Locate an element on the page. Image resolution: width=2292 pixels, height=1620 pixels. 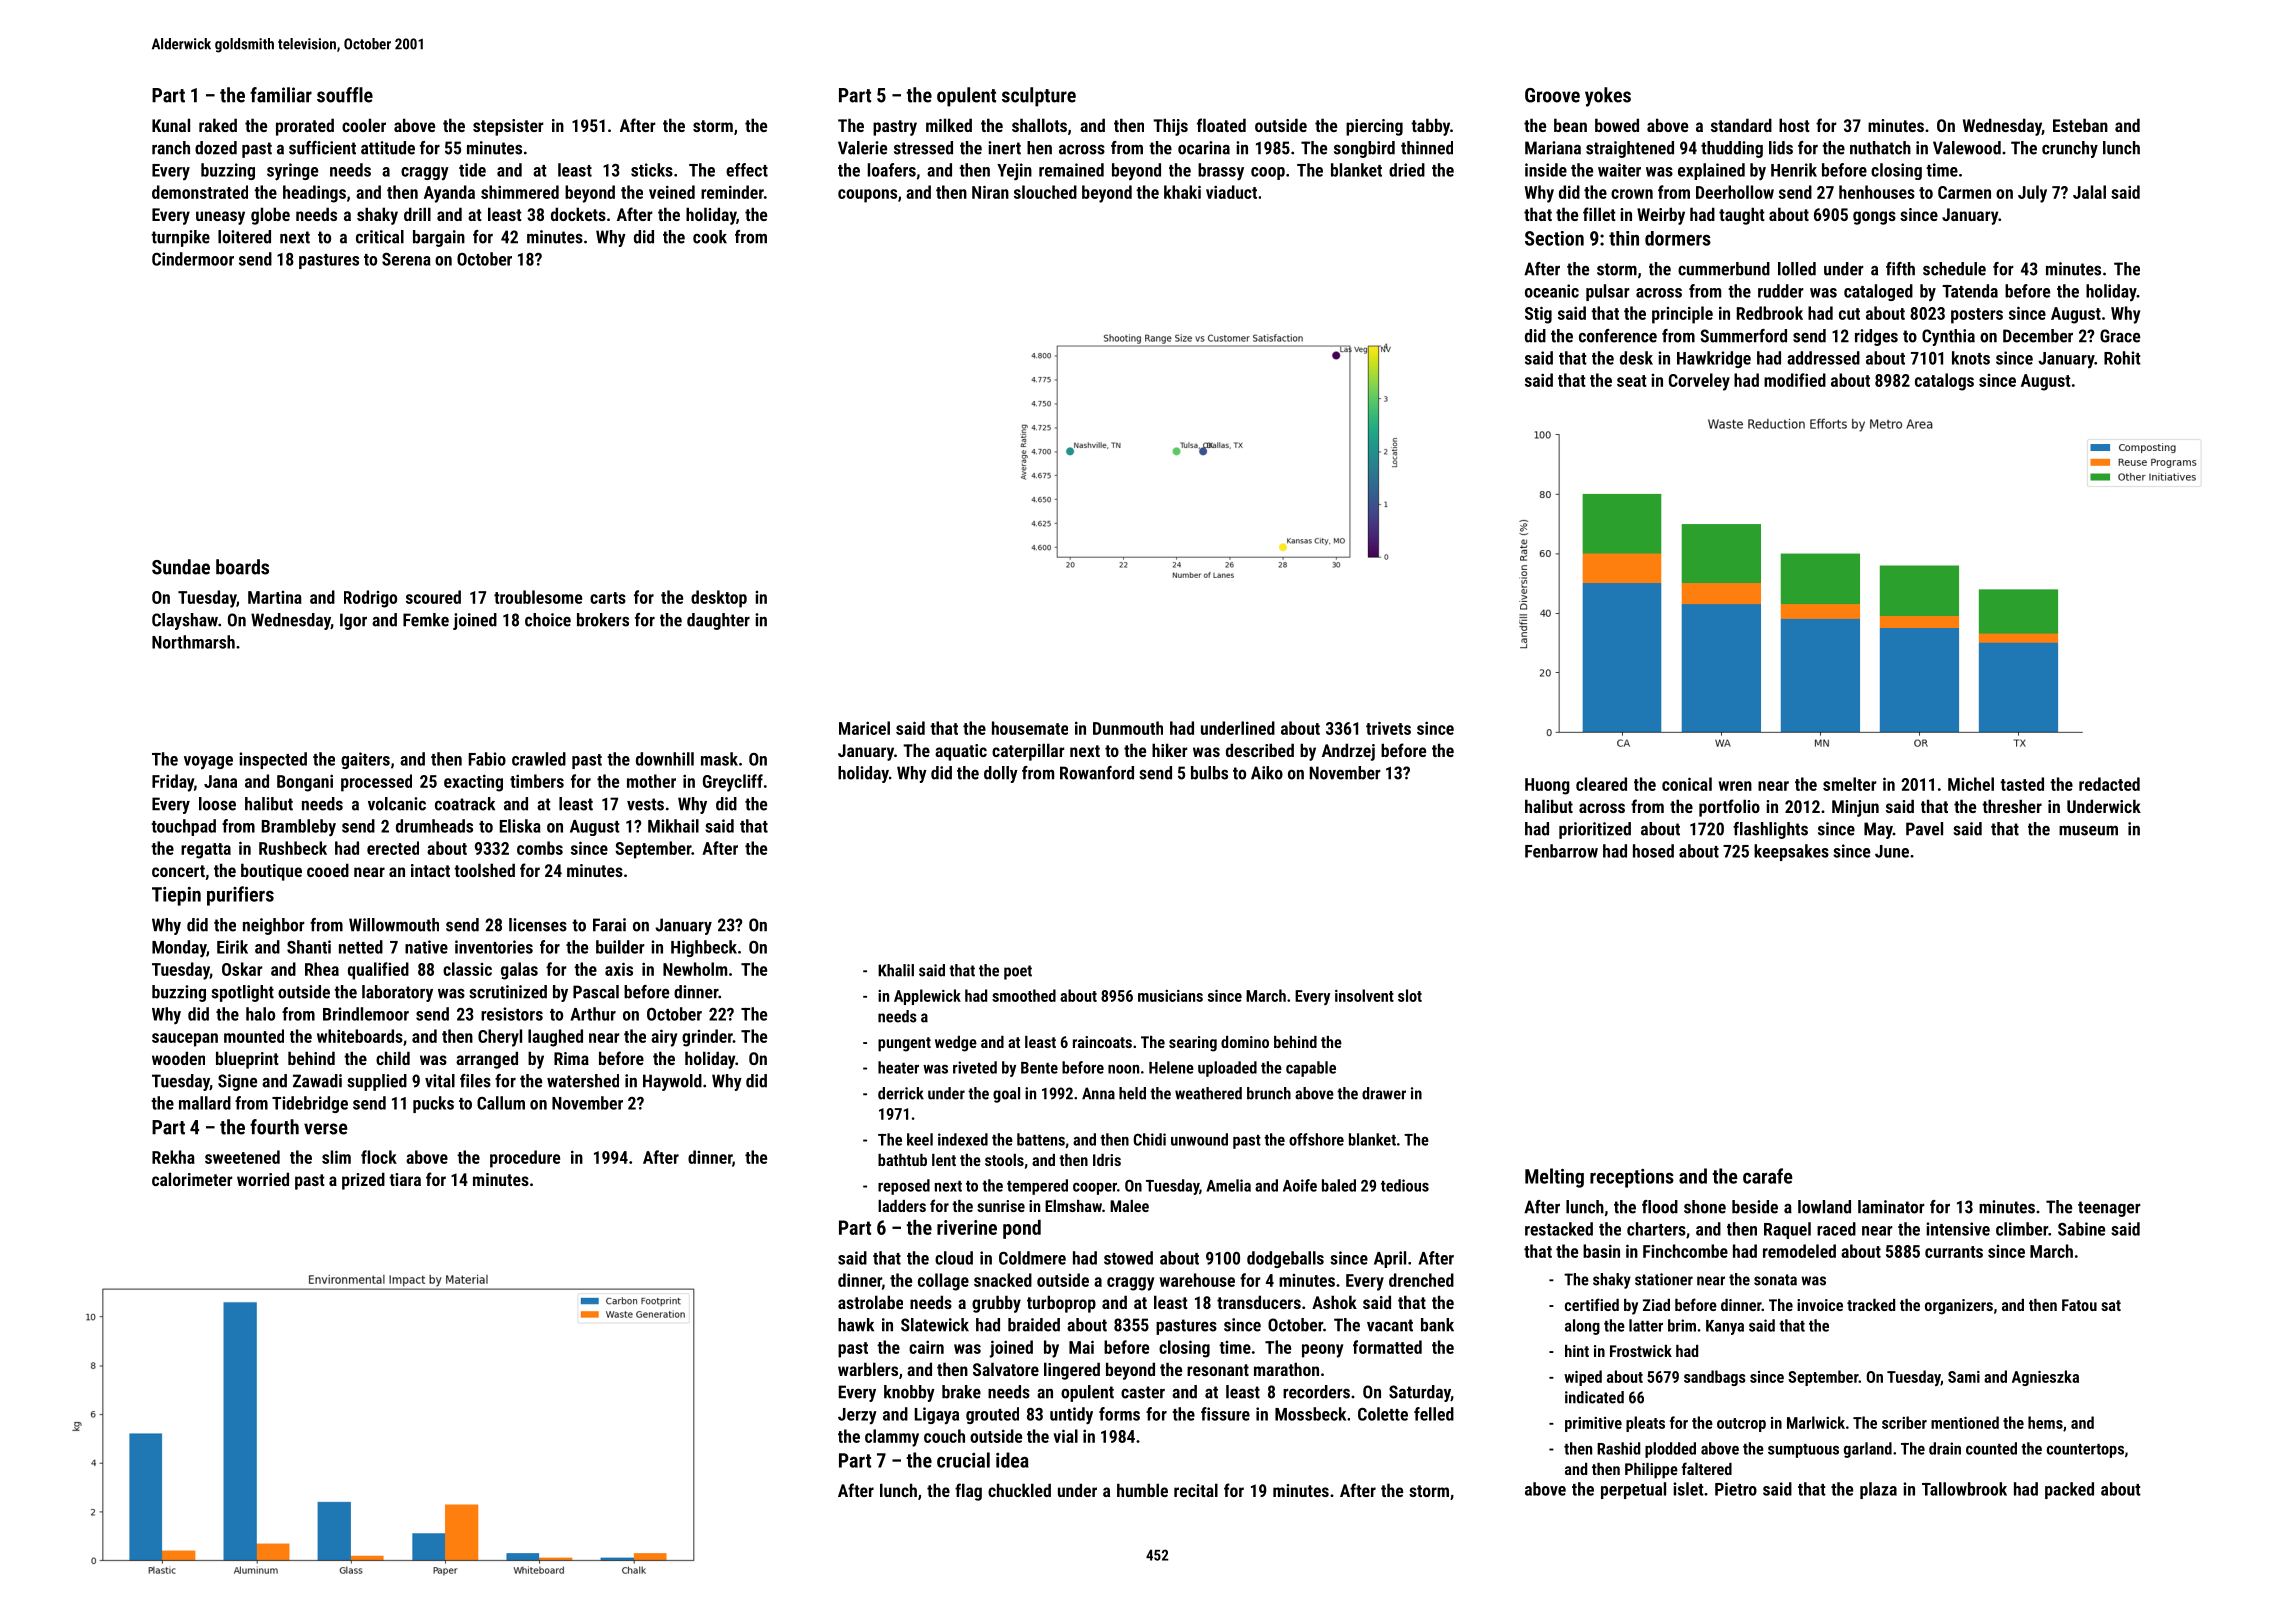
prized is located at coordinates (363, 1181).
